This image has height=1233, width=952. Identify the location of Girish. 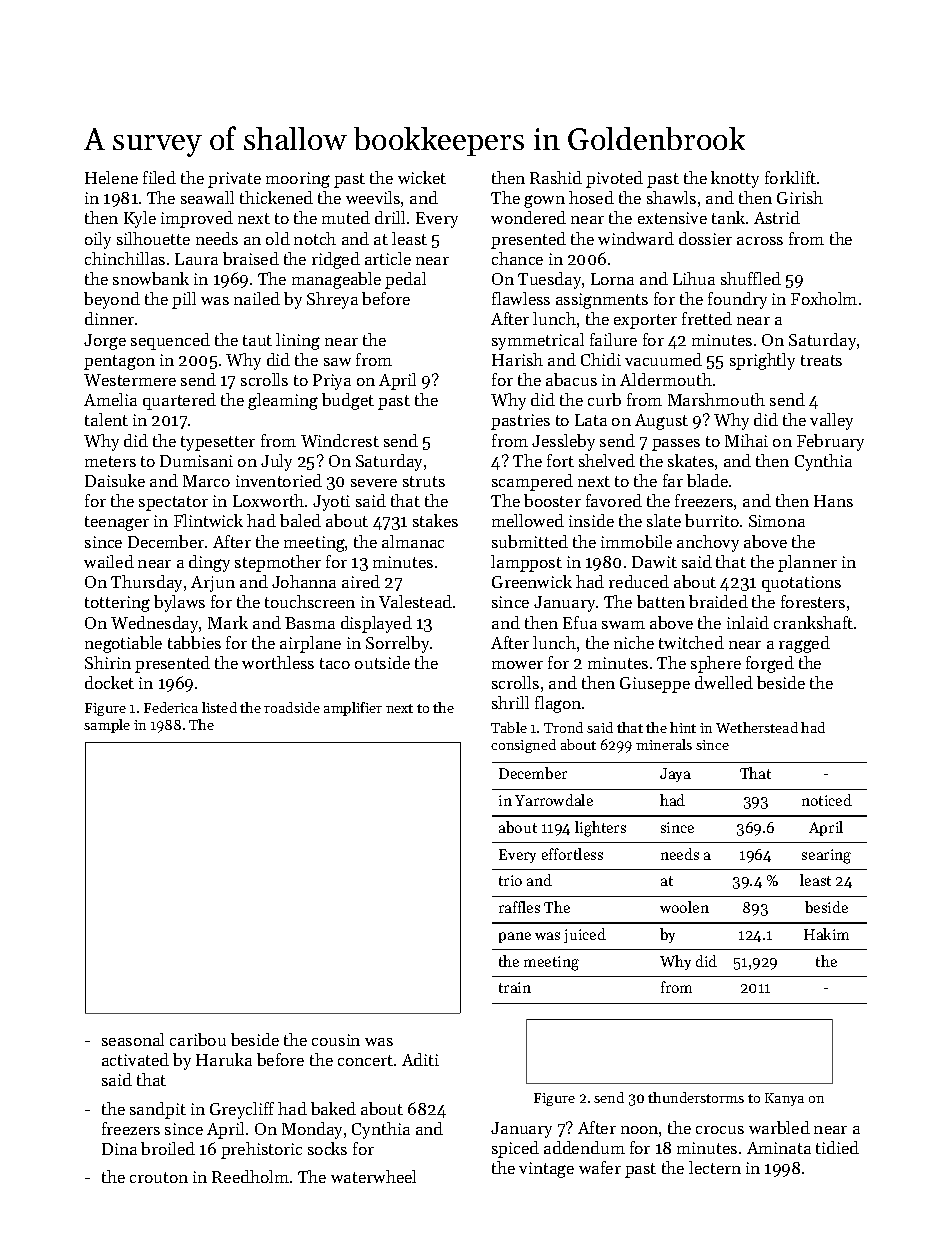
(800, 197).
